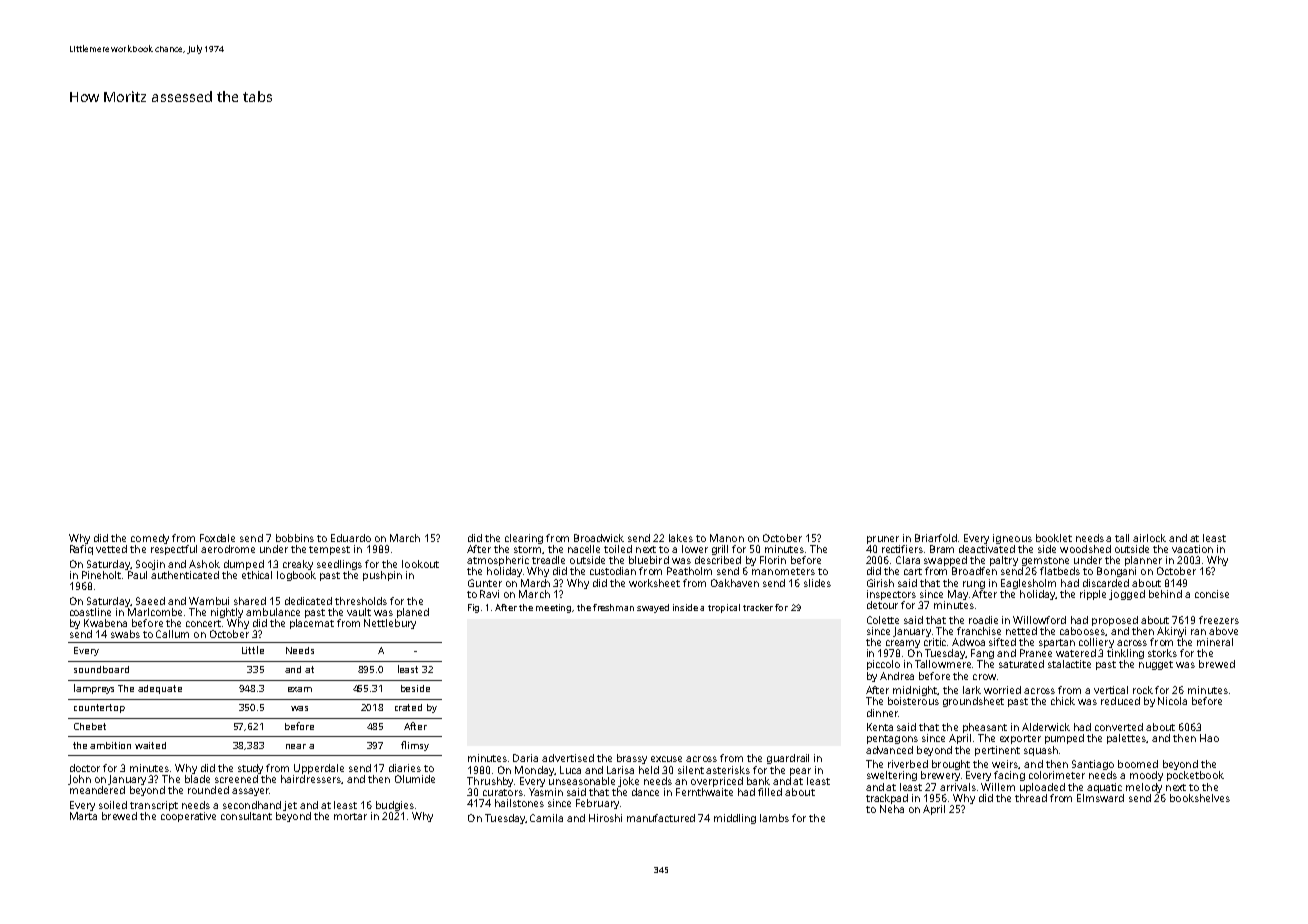 The image size is (1308, 924). I want to click on swapped, so click(945, 561).
